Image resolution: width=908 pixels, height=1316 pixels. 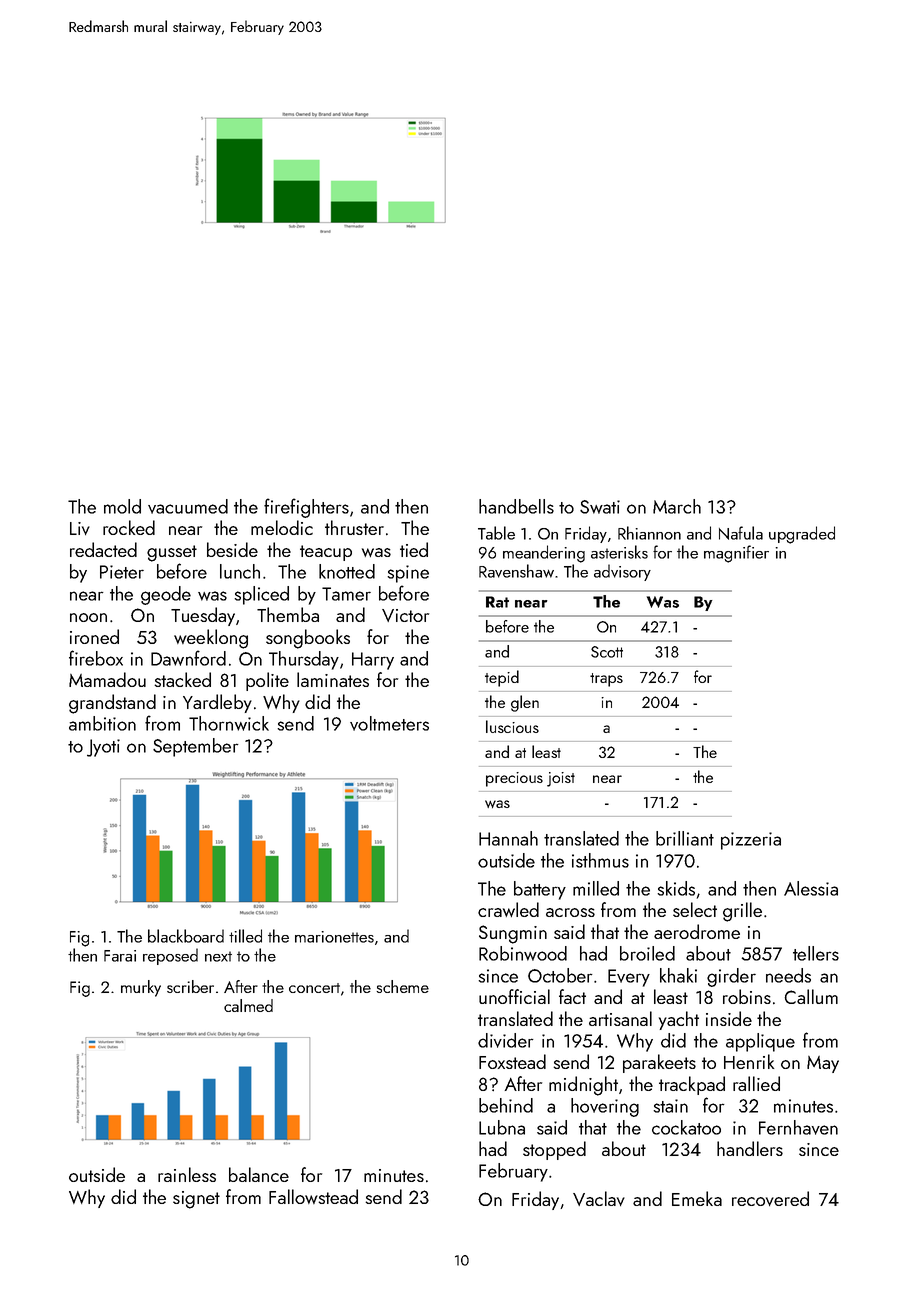 What do you see at coordinates (600, 507) in the document?
I see `Swati` at bounding box center [600, 507].
